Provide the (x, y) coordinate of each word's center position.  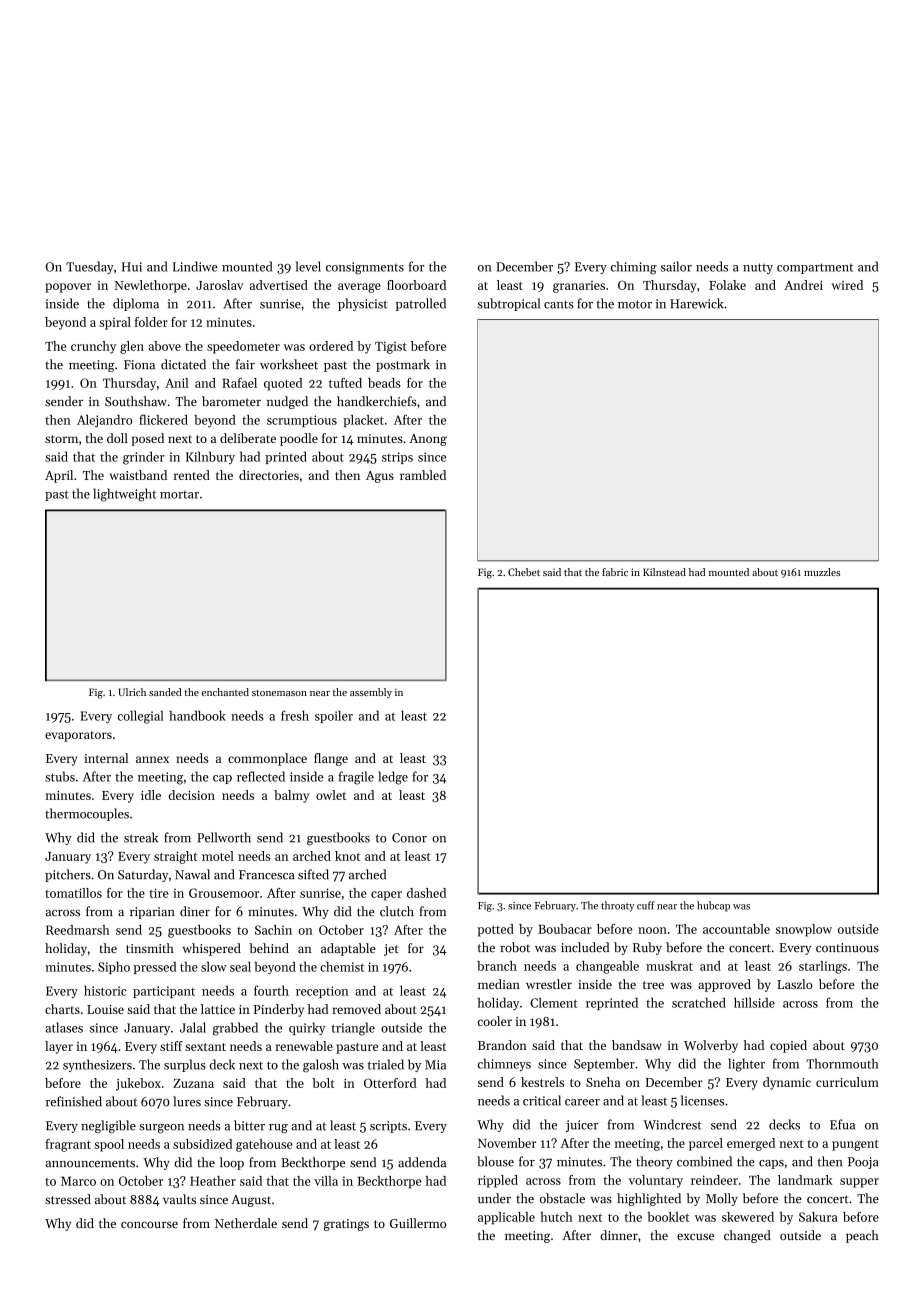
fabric (615, 572)
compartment (815, 268)
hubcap (713, 906)
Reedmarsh (78, 930)
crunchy (93, 347)
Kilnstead (664, 572)
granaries (579, 287)
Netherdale (246, 1223)
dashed (426, 893)
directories (269, 475)
